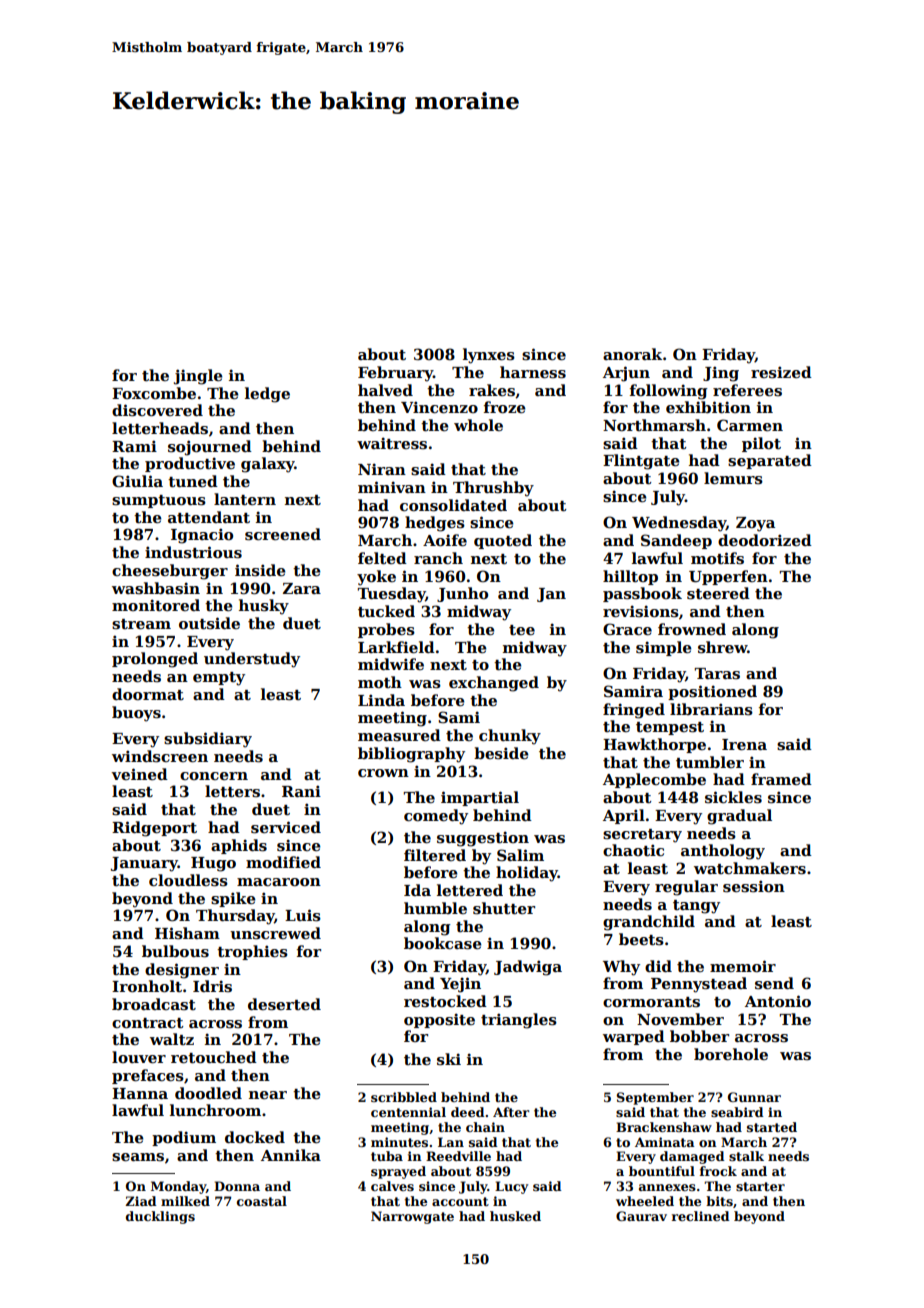 The width and height of the document is (924, 1308). I want to click on secretary, so click(642, 836).
